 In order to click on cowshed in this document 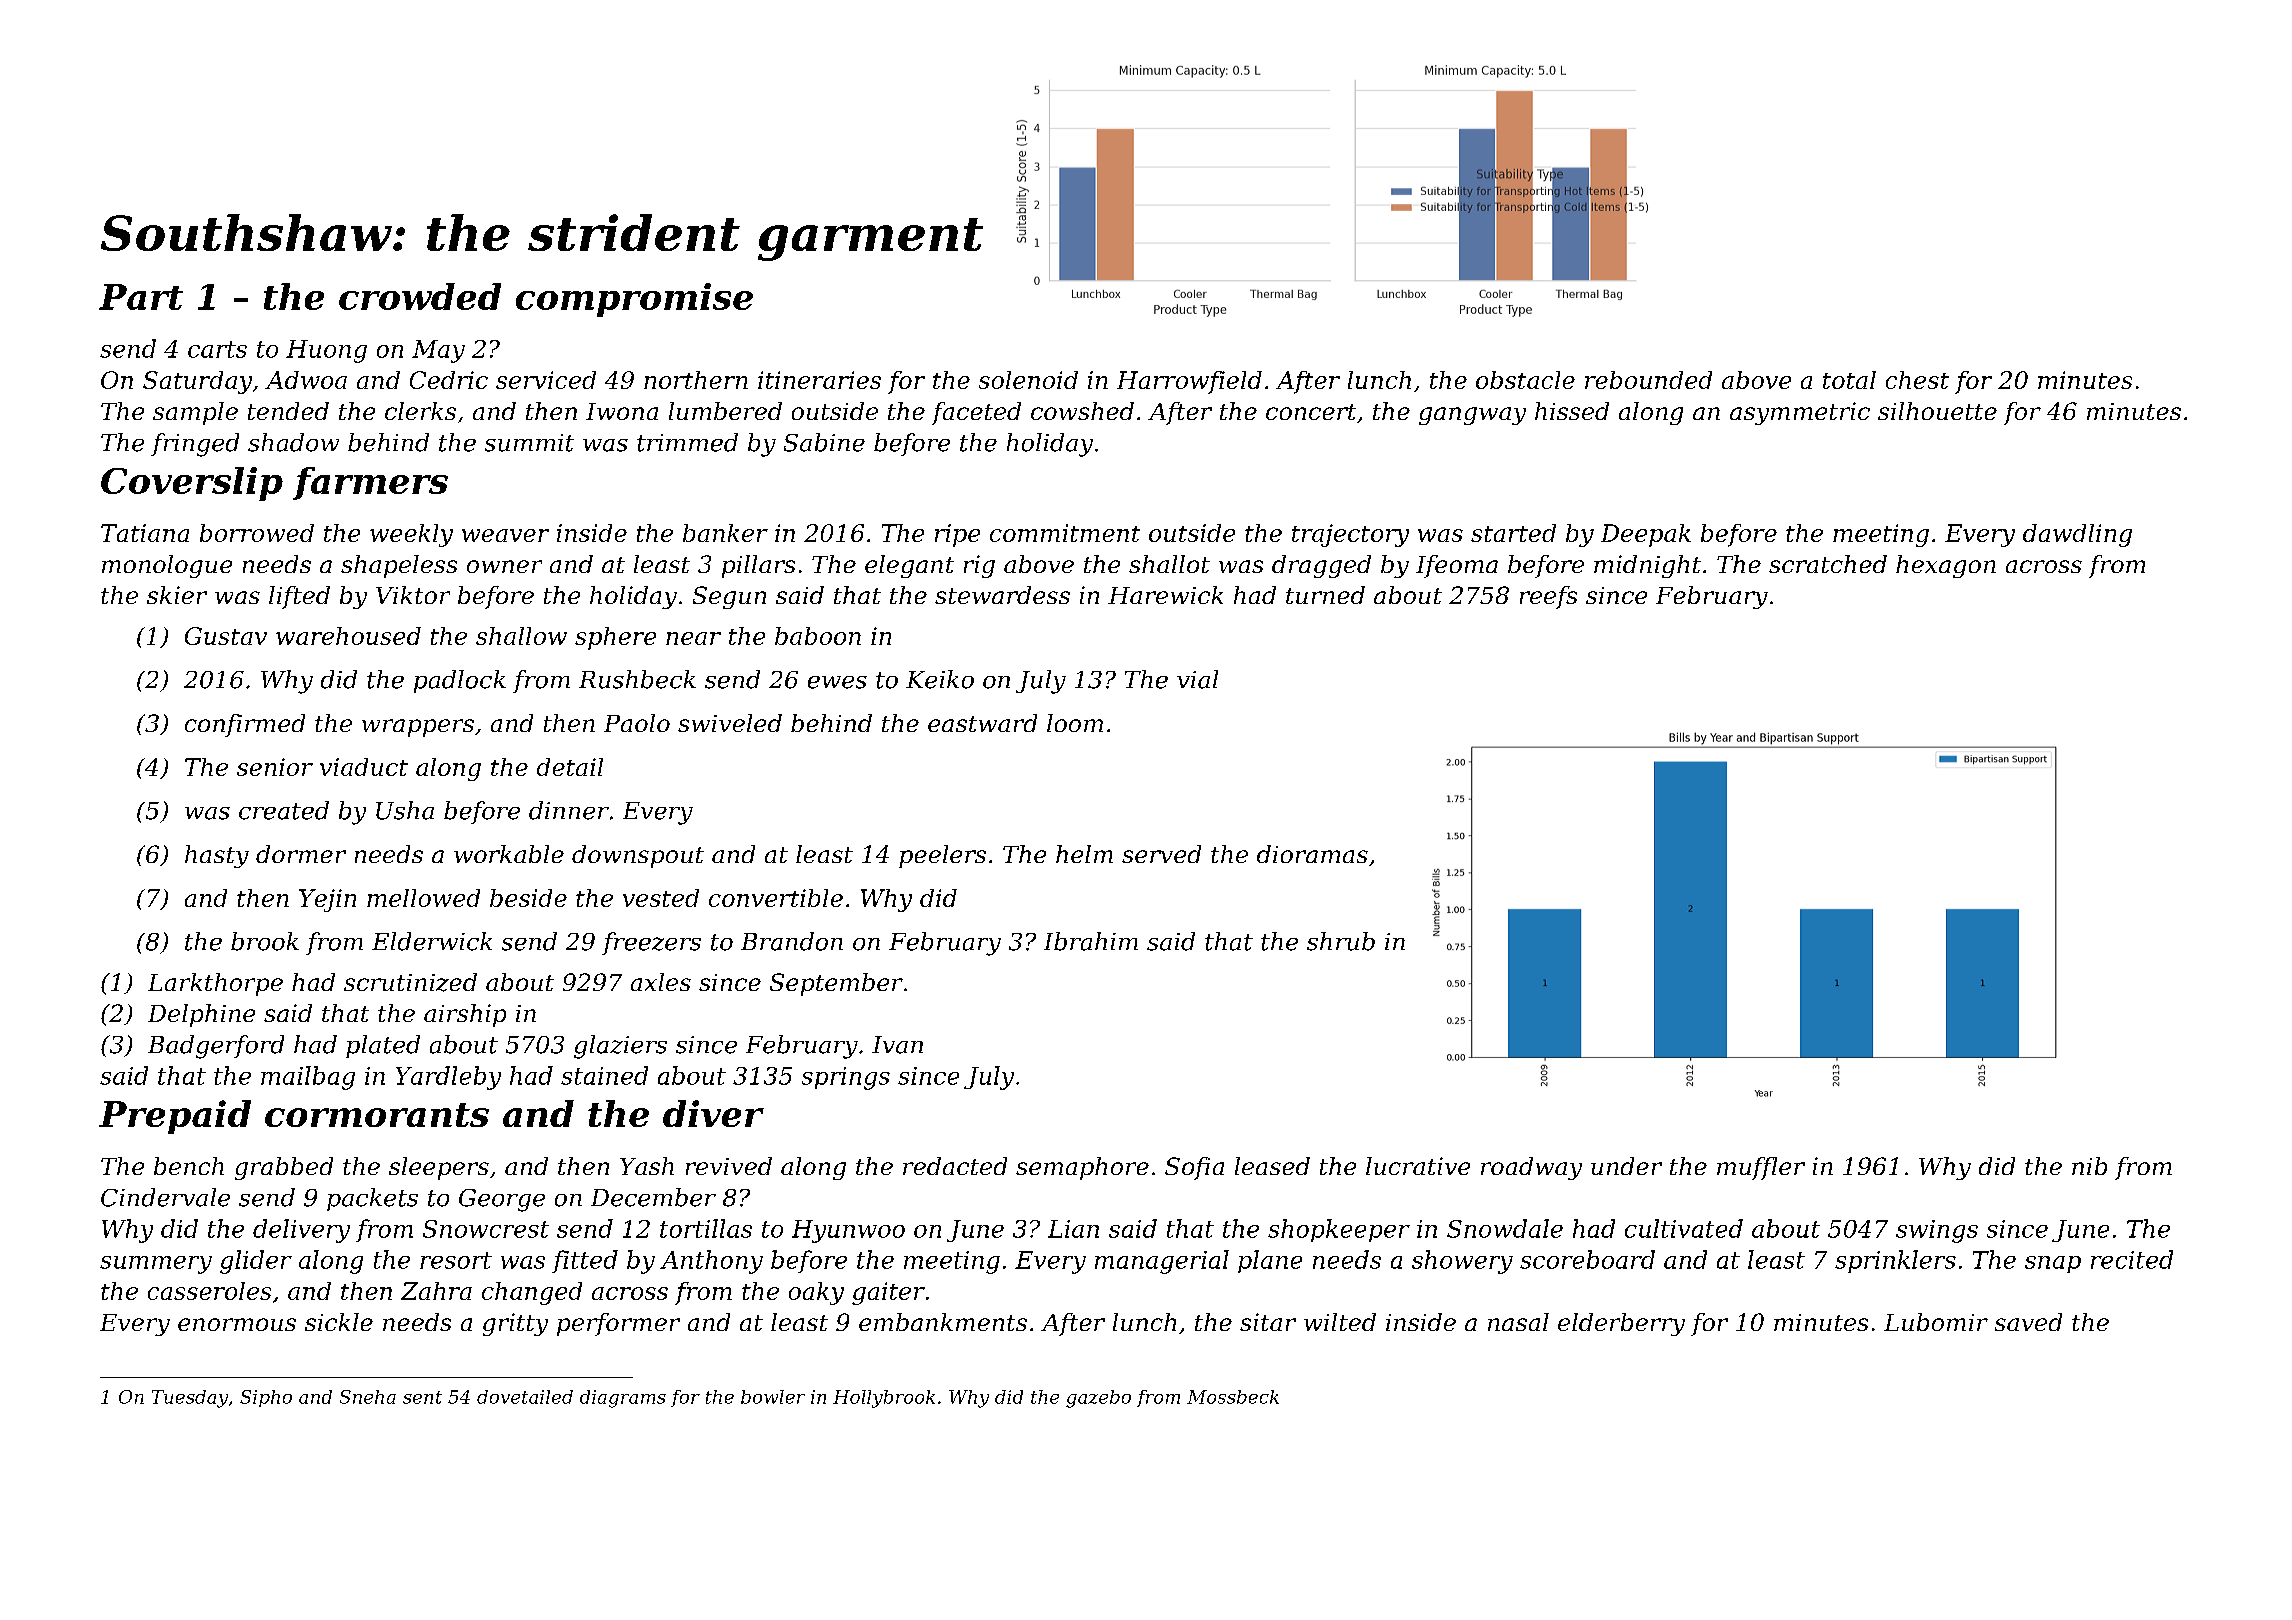, I will do `click(1082, 411)`.
